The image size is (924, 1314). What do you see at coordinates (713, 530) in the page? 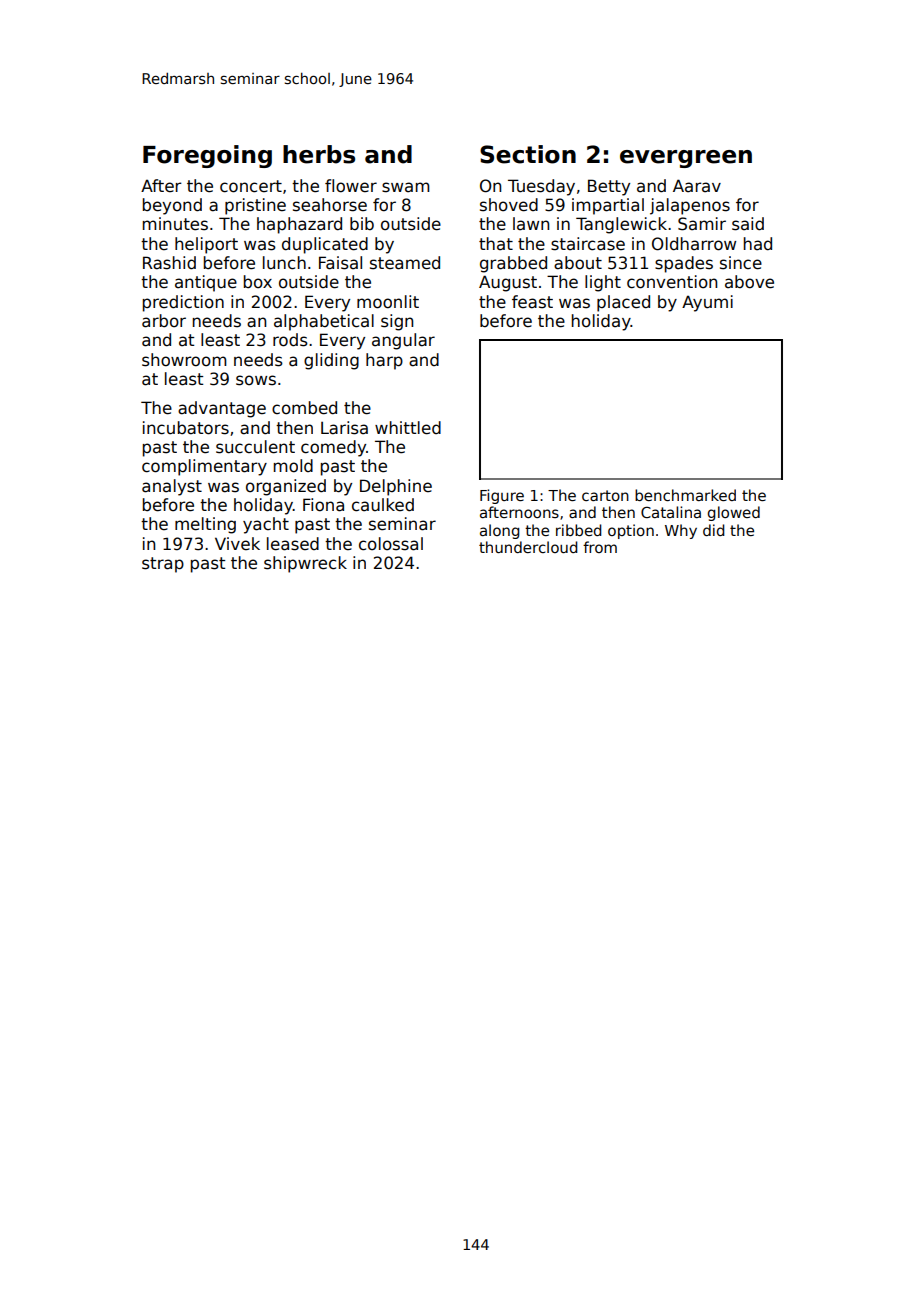
I see `did` at bounding box center [713, 530].
